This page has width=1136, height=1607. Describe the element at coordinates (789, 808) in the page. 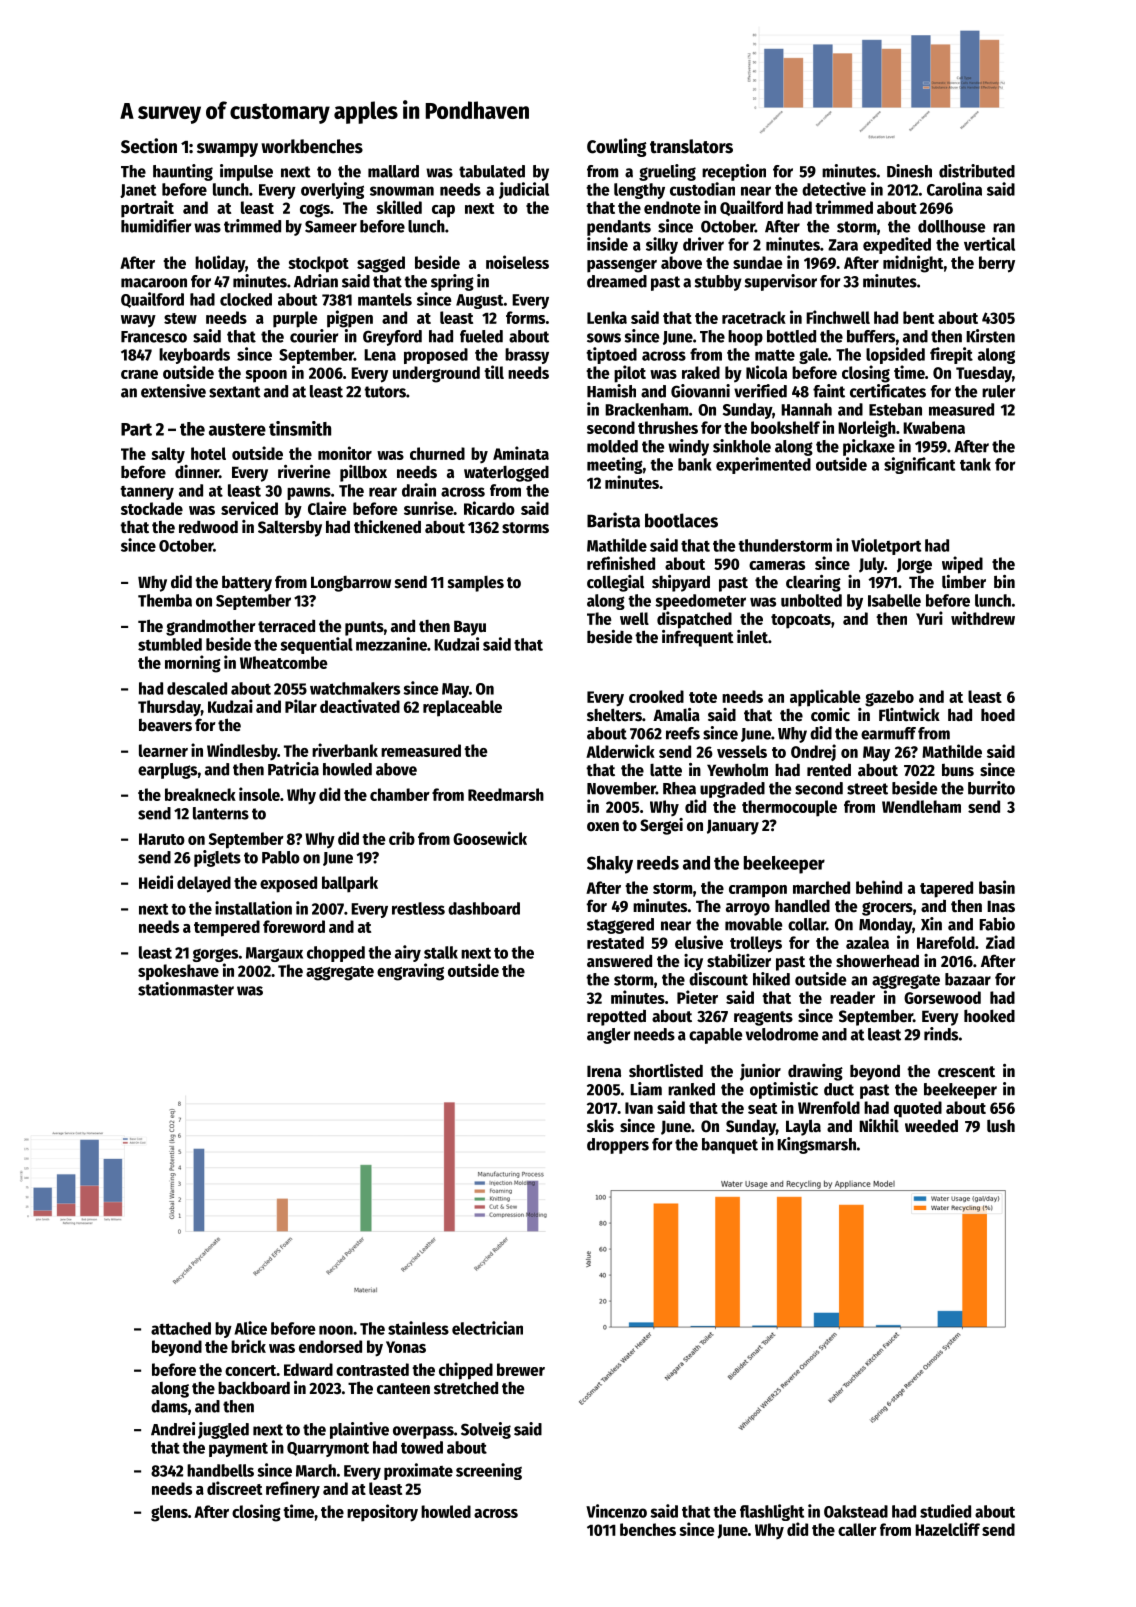

I see `thermocouple` at that location.
